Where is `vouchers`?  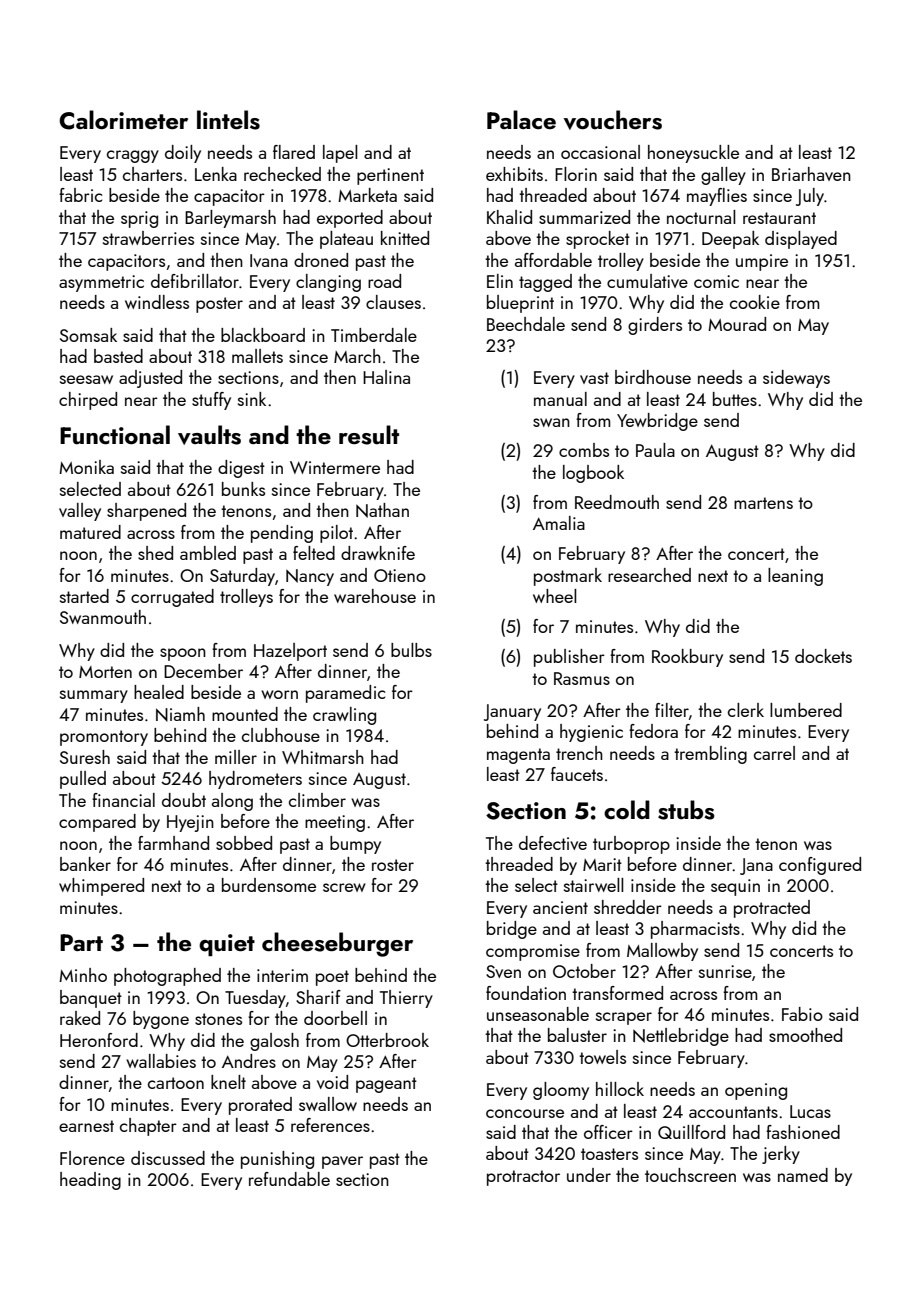 vouchers is located at coordinates (613, 120).
